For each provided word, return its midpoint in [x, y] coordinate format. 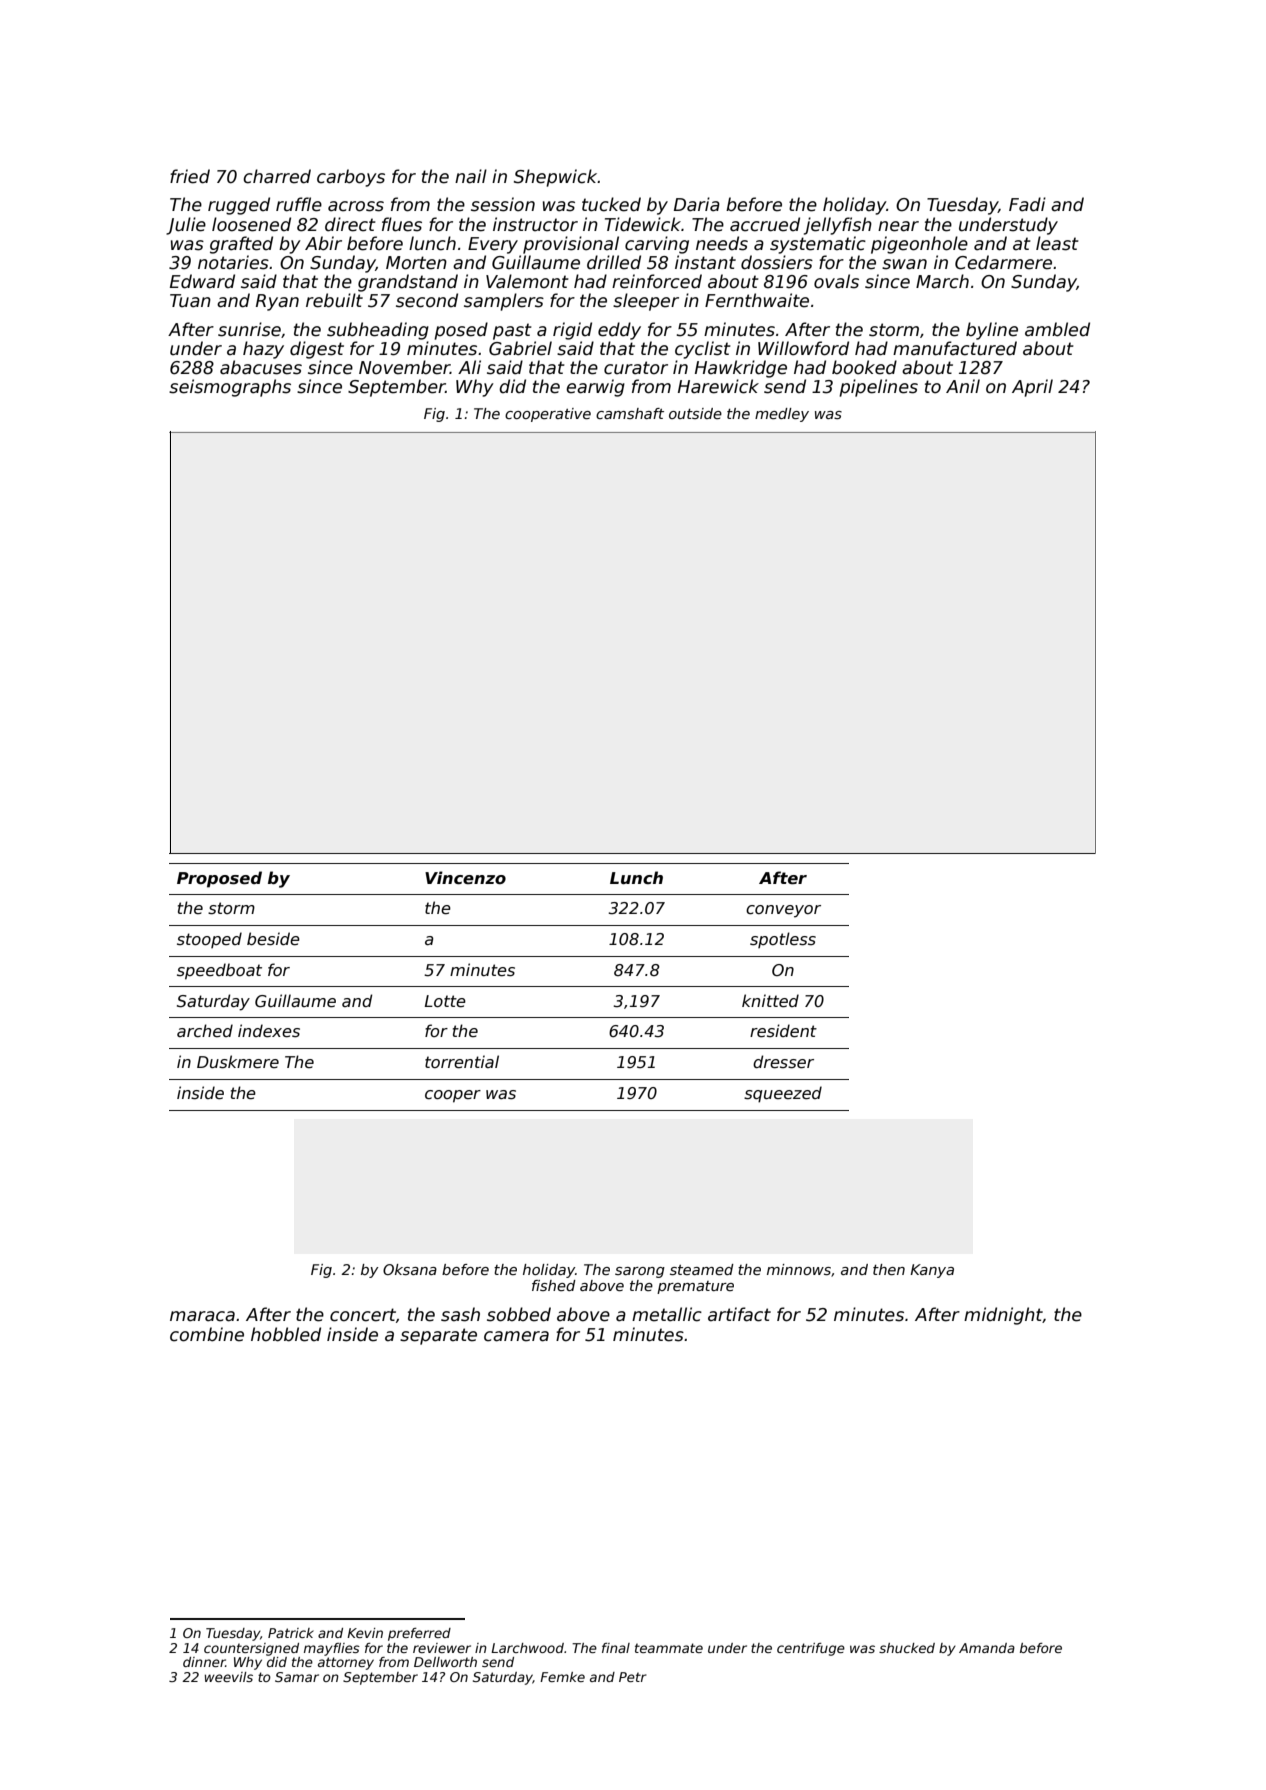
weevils [229, 1677]
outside [695, 413]
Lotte [445, 1001]
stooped [209, 940]
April [1032, 388]
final [616, 1648]
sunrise [249, 329]
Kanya [932, 1271]
